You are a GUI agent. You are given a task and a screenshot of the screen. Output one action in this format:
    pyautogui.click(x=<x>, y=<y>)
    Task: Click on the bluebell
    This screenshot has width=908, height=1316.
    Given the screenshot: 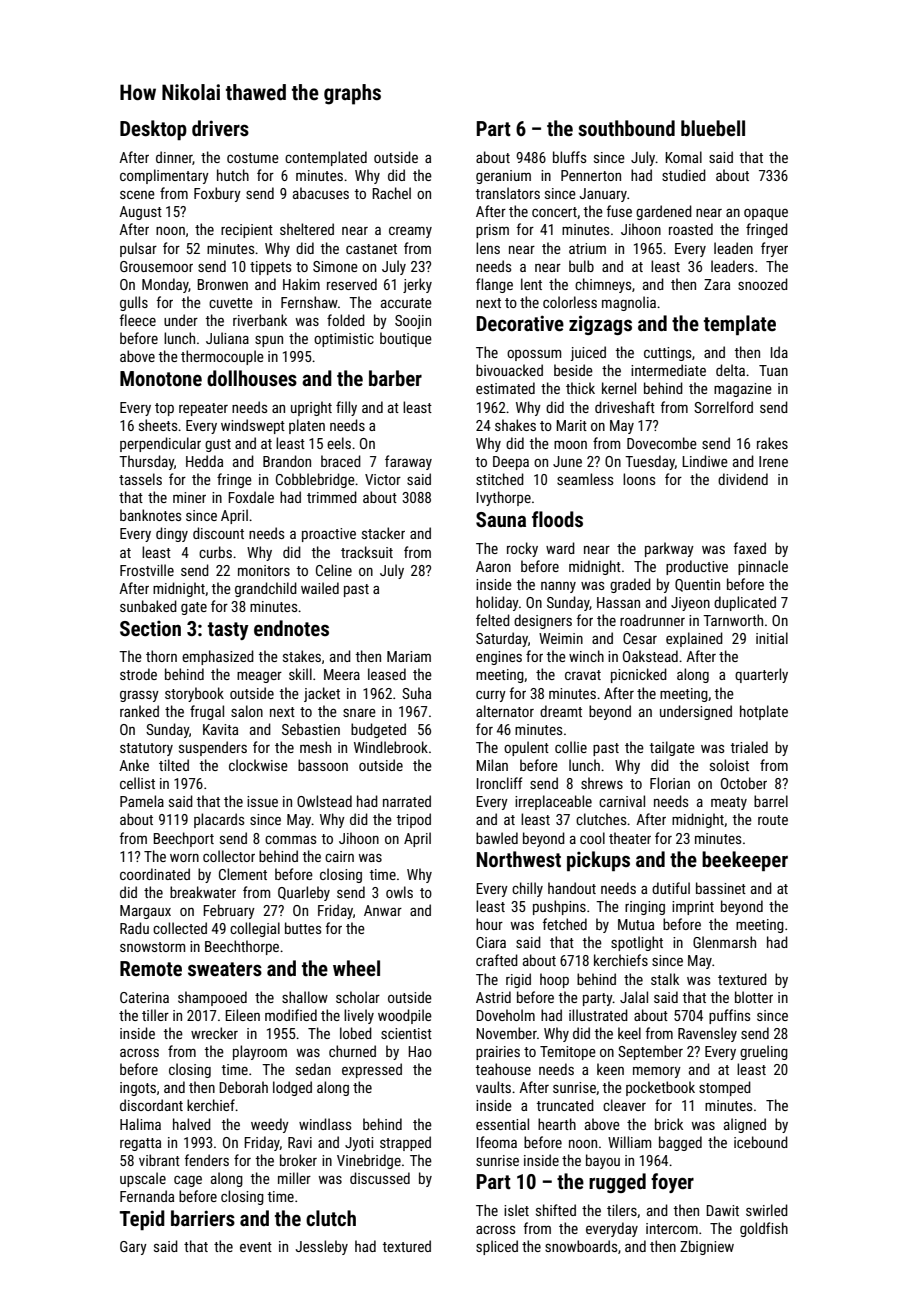 What is the action you would take?
    pyautogui.click(x=713, y=128)
